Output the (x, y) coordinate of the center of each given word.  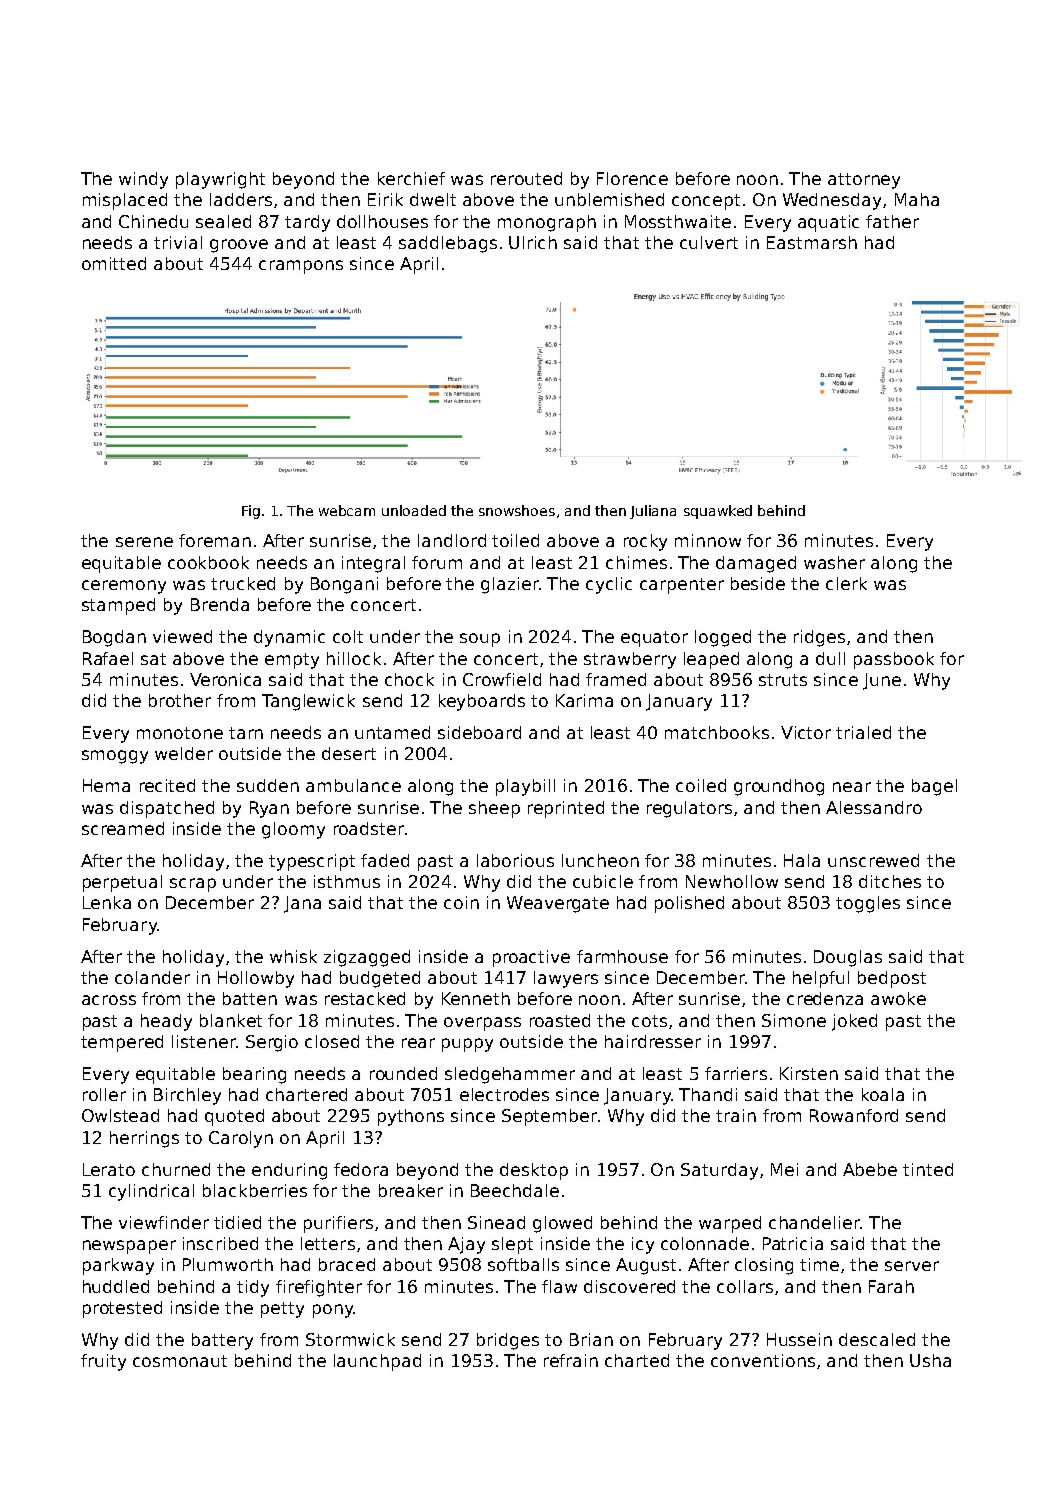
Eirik (385, 199)
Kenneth (476, 998)
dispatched (167, 809)
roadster (369, 828)
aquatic (828, 223)
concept (706, 202)
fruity (103, 1362)
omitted (114, 263)
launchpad (377, 1362)
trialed (863, 732)
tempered (122, 1043)
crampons (301, 267)
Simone (794, 1020)
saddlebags (448, 244)
